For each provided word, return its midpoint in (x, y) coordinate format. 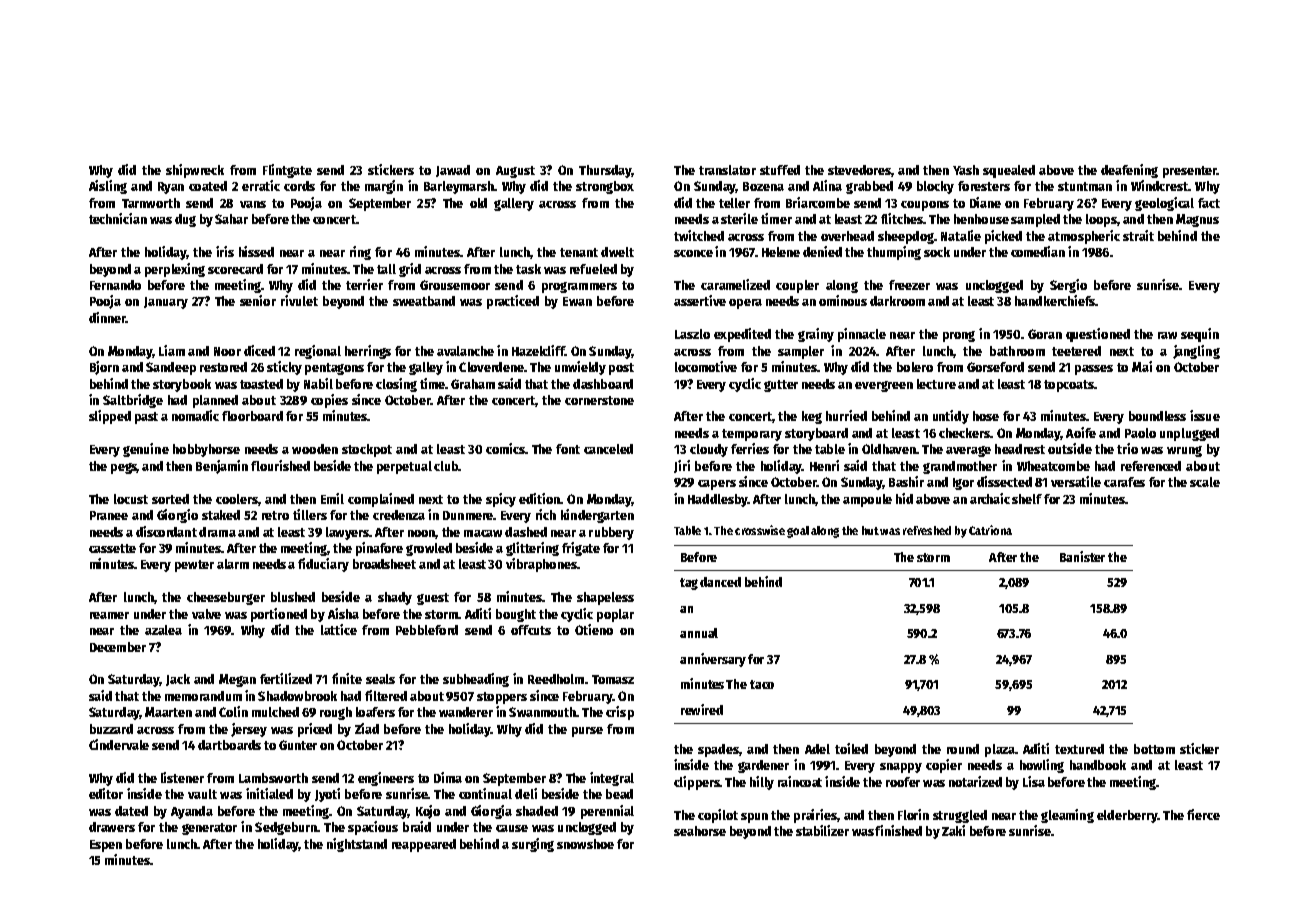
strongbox (605, 187)
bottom (1154, 749)
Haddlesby (718, 500)
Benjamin (222, 467)
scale (1205, 482)
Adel (817, 749)
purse (587, 732)
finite (347, 678)
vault (202, 794)
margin (384, 187)
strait (1138, 235)
